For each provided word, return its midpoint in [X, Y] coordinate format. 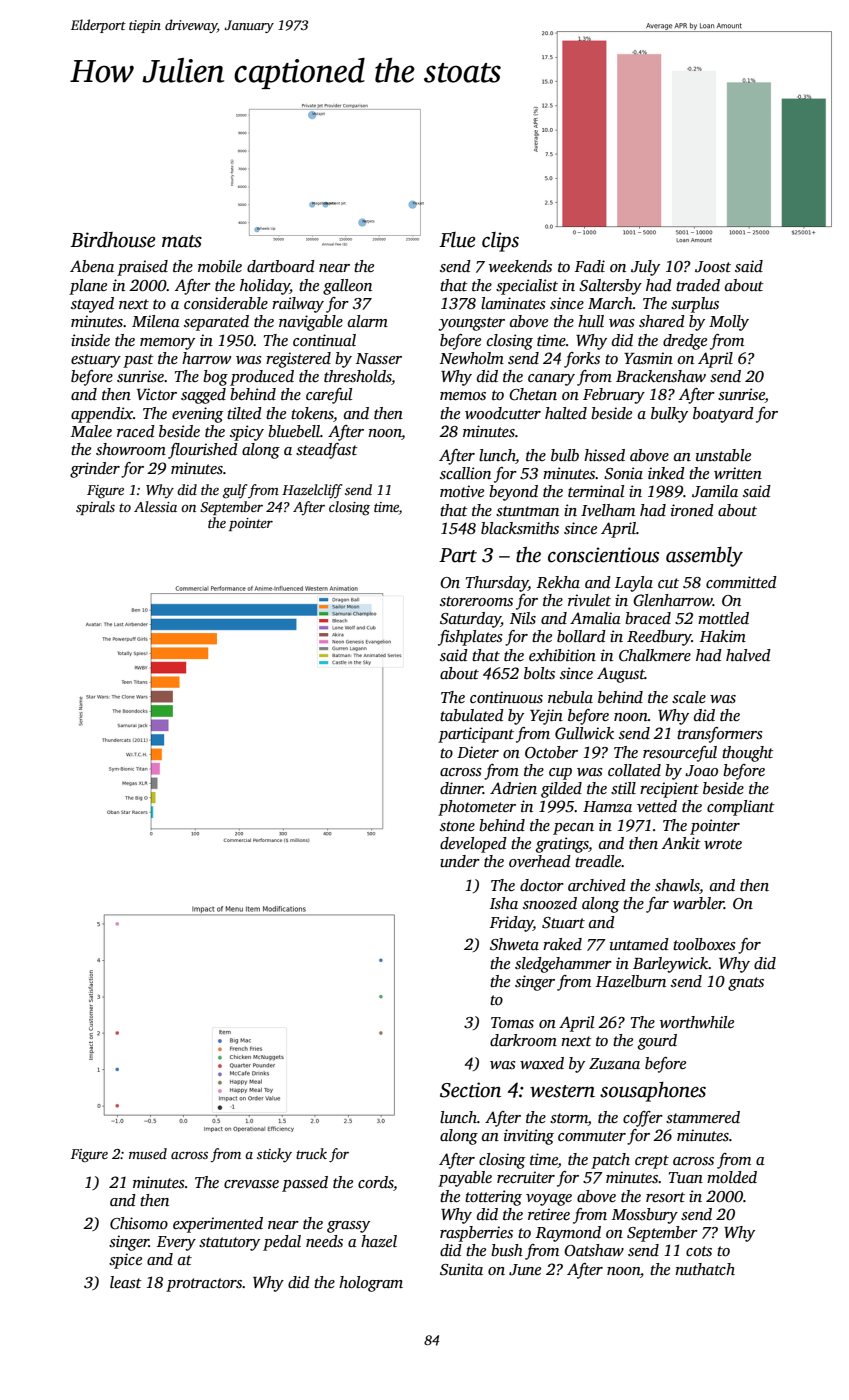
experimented [218, 1225]
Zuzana [614, 1063]
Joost [713, 267]
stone [457, 826]
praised [142, 268]
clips [500, 242]
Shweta [514, 944]
